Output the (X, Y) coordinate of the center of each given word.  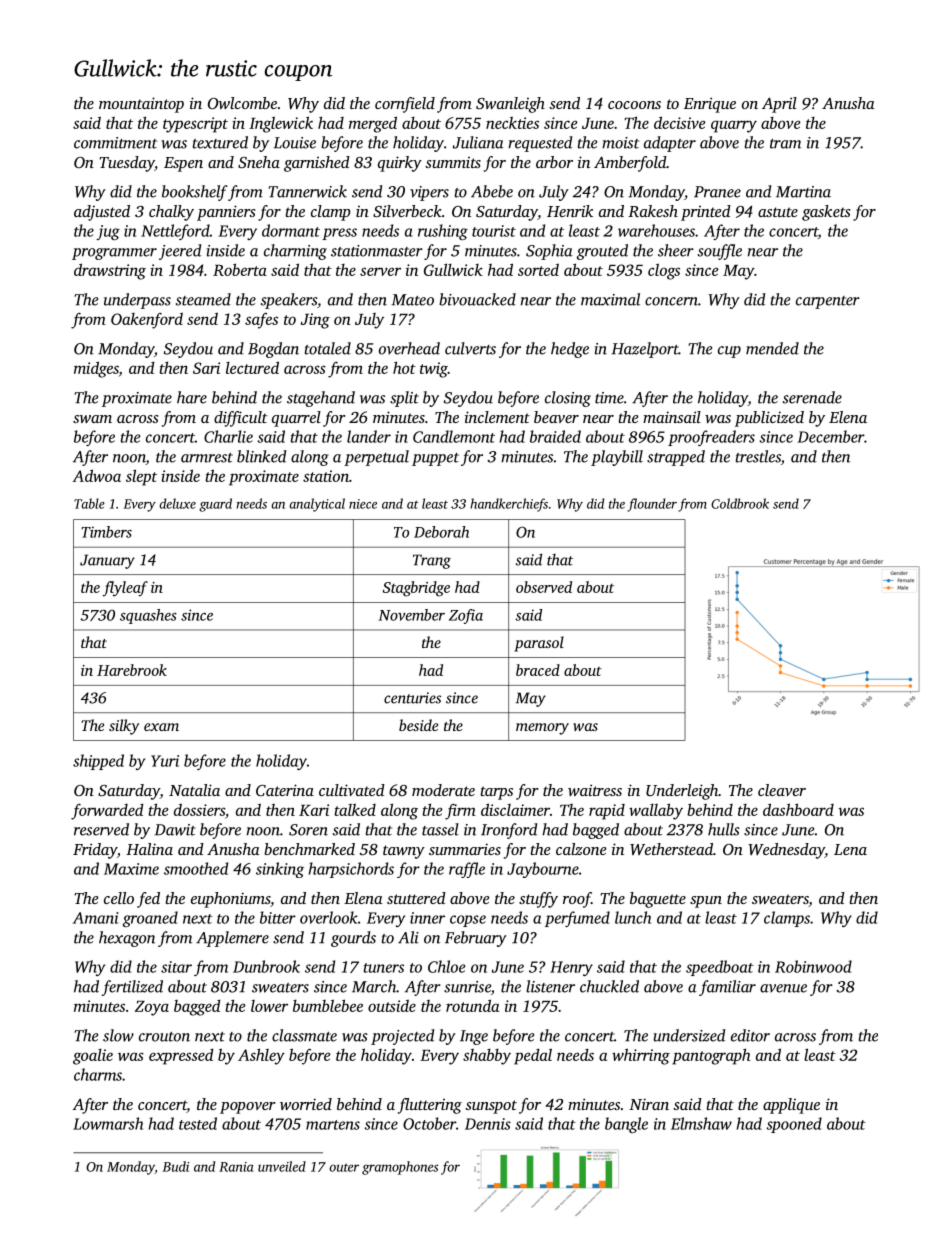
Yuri (165, 761)
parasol (539, 644)
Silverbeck (407, 211)
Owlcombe (242, 103)
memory (542, 729)
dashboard (798, 809)
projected (403, 1037)
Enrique (710, 105)
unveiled (282, 1166)
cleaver (782, 790)
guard (215, 505)
